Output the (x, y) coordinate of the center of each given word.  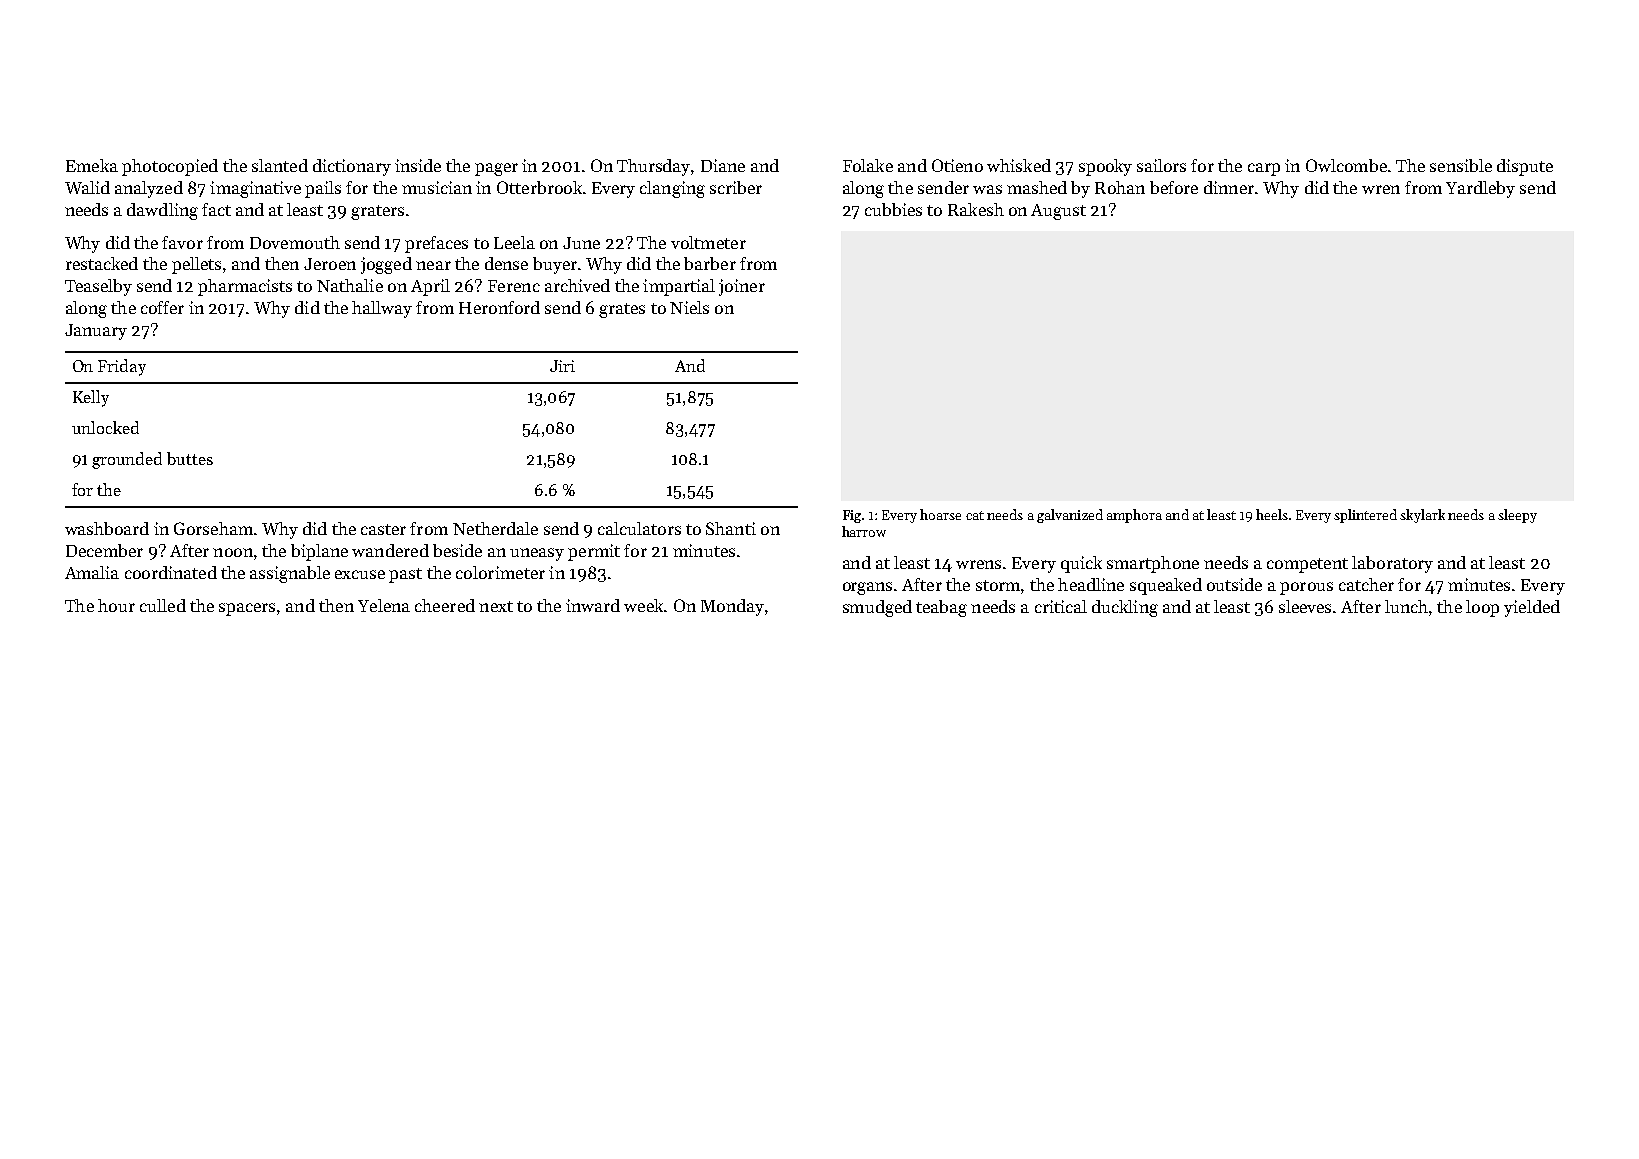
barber (710, 263)
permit (594, 552)
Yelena (384, 605)
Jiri (562, 366)
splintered (1365, 516)
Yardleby (1480, 189)
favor (182, 242)
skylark (1422, 516)
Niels (689, 307)
